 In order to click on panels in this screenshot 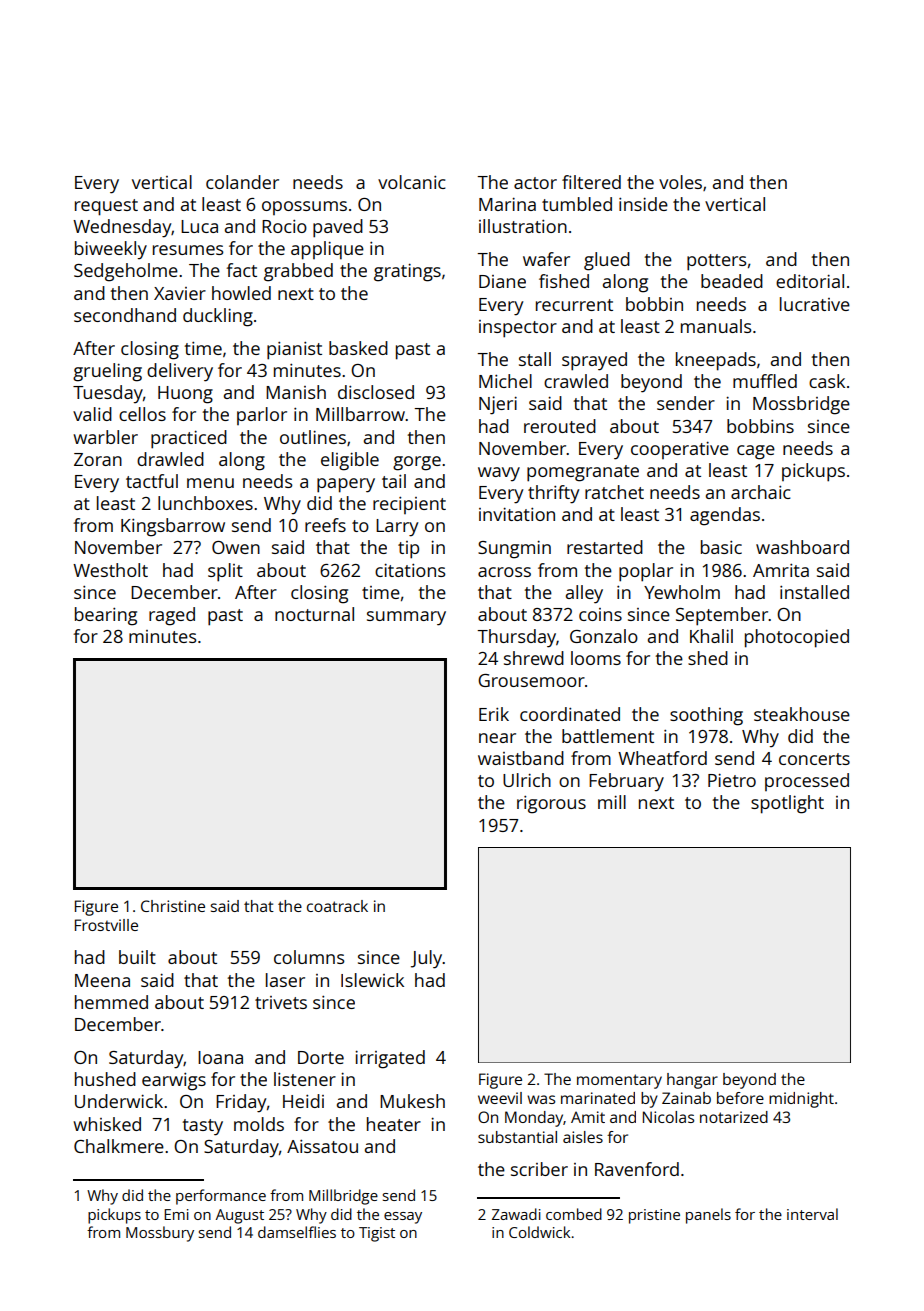, I will do `click(708, 1216)`.
